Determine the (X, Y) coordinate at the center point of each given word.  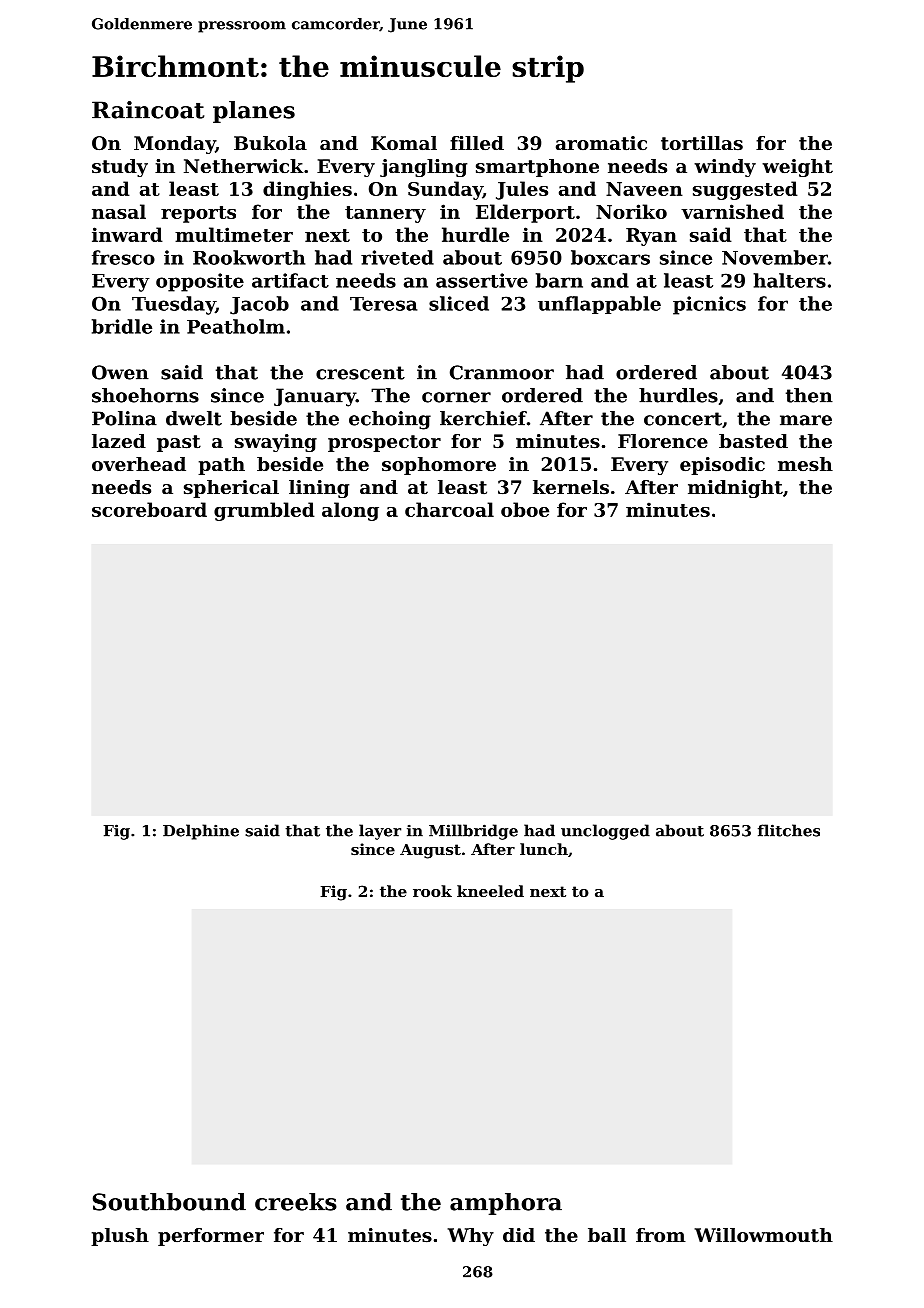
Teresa (383, 304)
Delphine (201, 832)
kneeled (490, 891)
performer (211, 1237)
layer (380, 832)
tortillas (702, 143)
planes (254, 112)
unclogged (605, 832)
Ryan (651, 237)
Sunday (445, 190)
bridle (122, 326)
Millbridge (473, 832)
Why (471, 1237)
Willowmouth (764, 1235)
